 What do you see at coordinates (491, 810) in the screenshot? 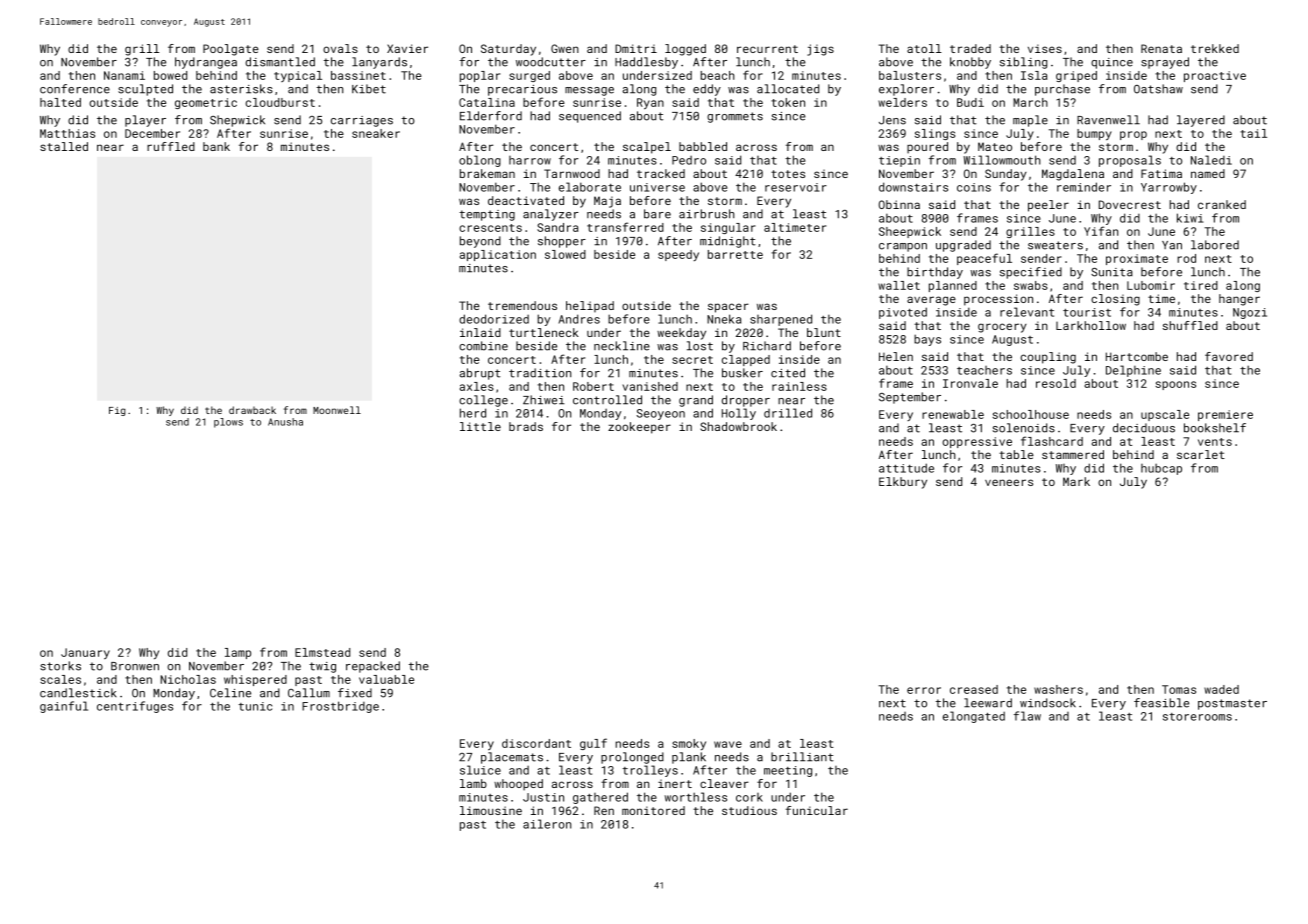
I see `limousine` at bounding box center [491, 810].
